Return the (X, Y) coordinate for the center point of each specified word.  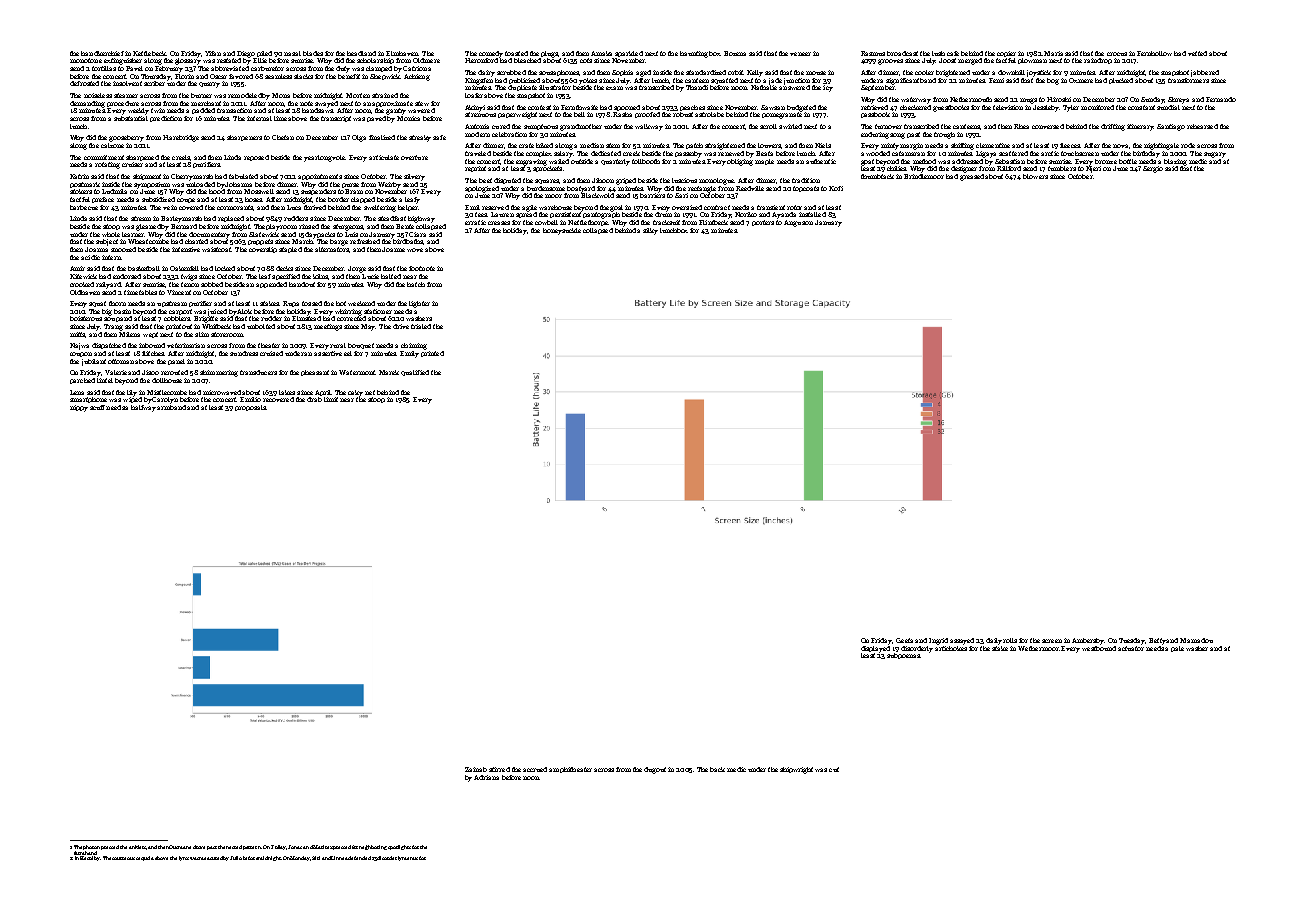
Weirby (389, 185)
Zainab (476, 769)
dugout (655, 770)
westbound (1099, 648)
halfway (143, 408)
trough (944, 135)
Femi (996, 80)
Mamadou (1196, 640)
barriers (652, 195)
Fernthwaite (579, 107)
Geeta (904, 640)
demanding (87, 104)
